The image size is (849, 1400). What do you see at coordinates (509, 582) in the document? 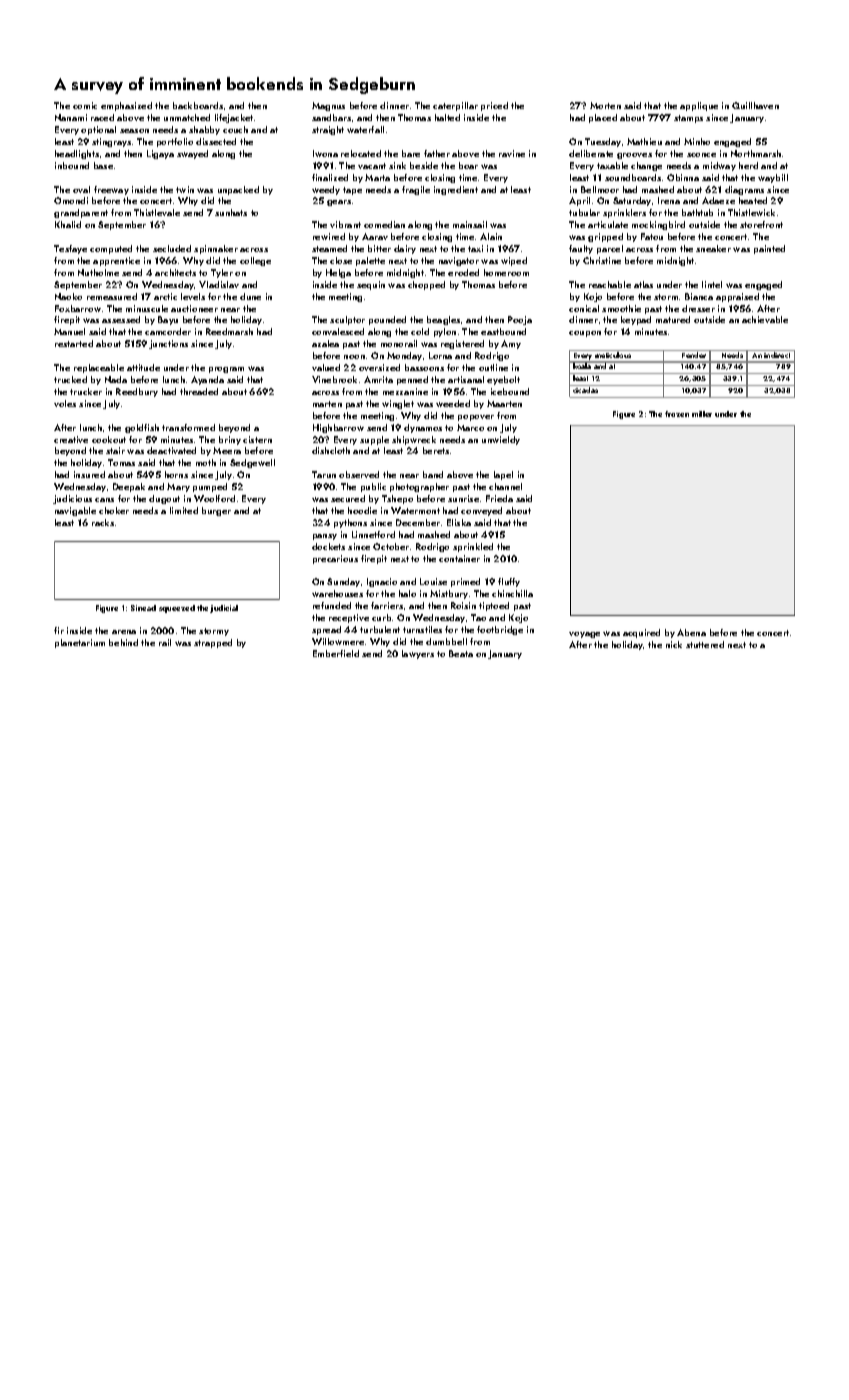
I see `fluffy` at bounding box center [509, 582].
